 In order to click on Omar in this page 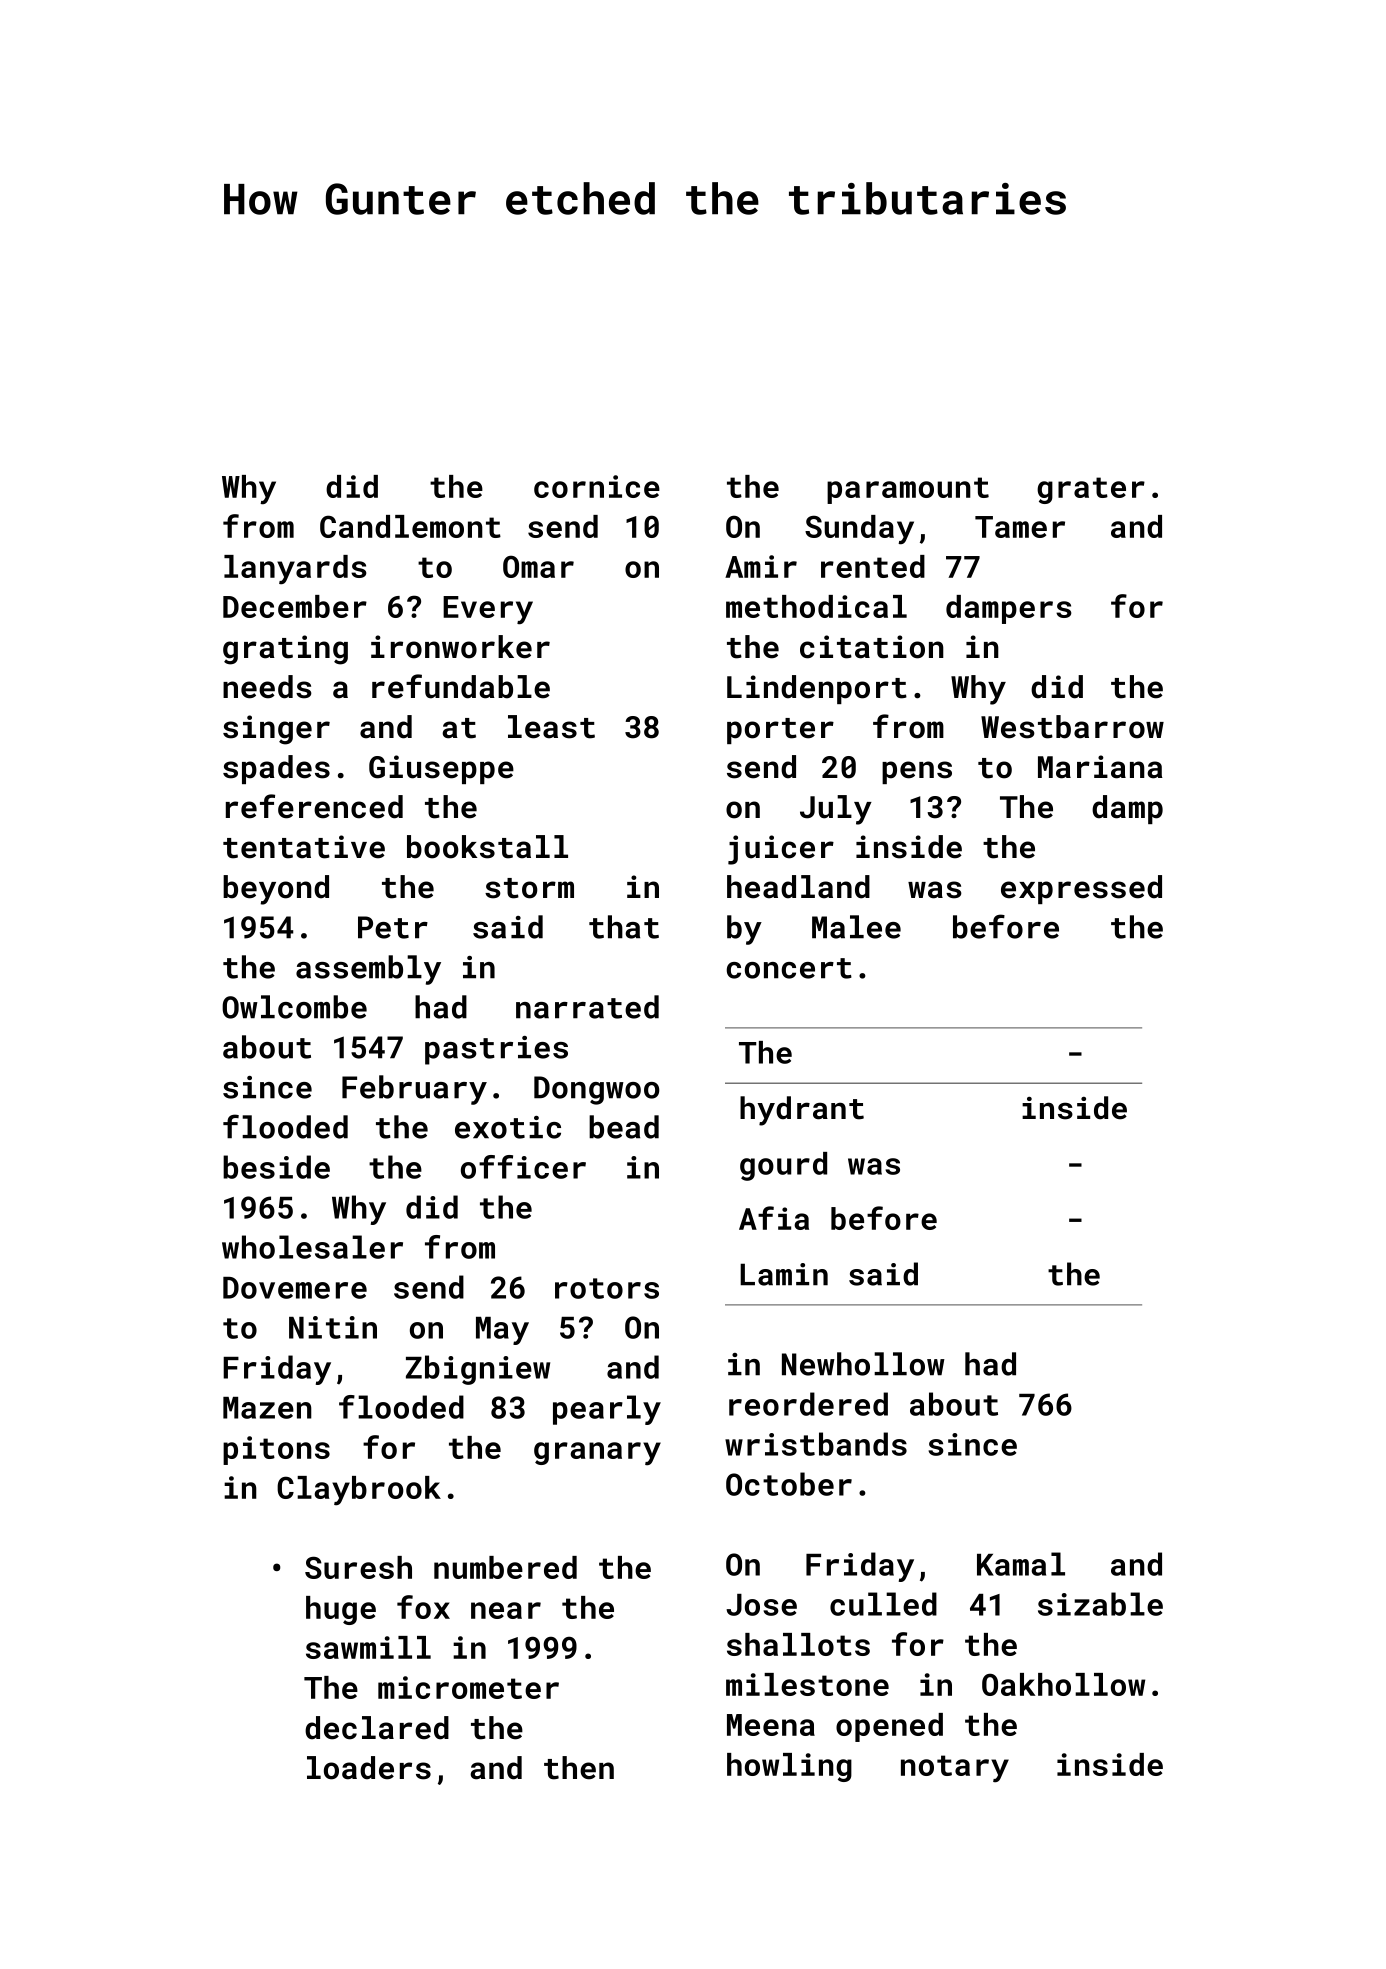, I will do `click(538, 566)`.
